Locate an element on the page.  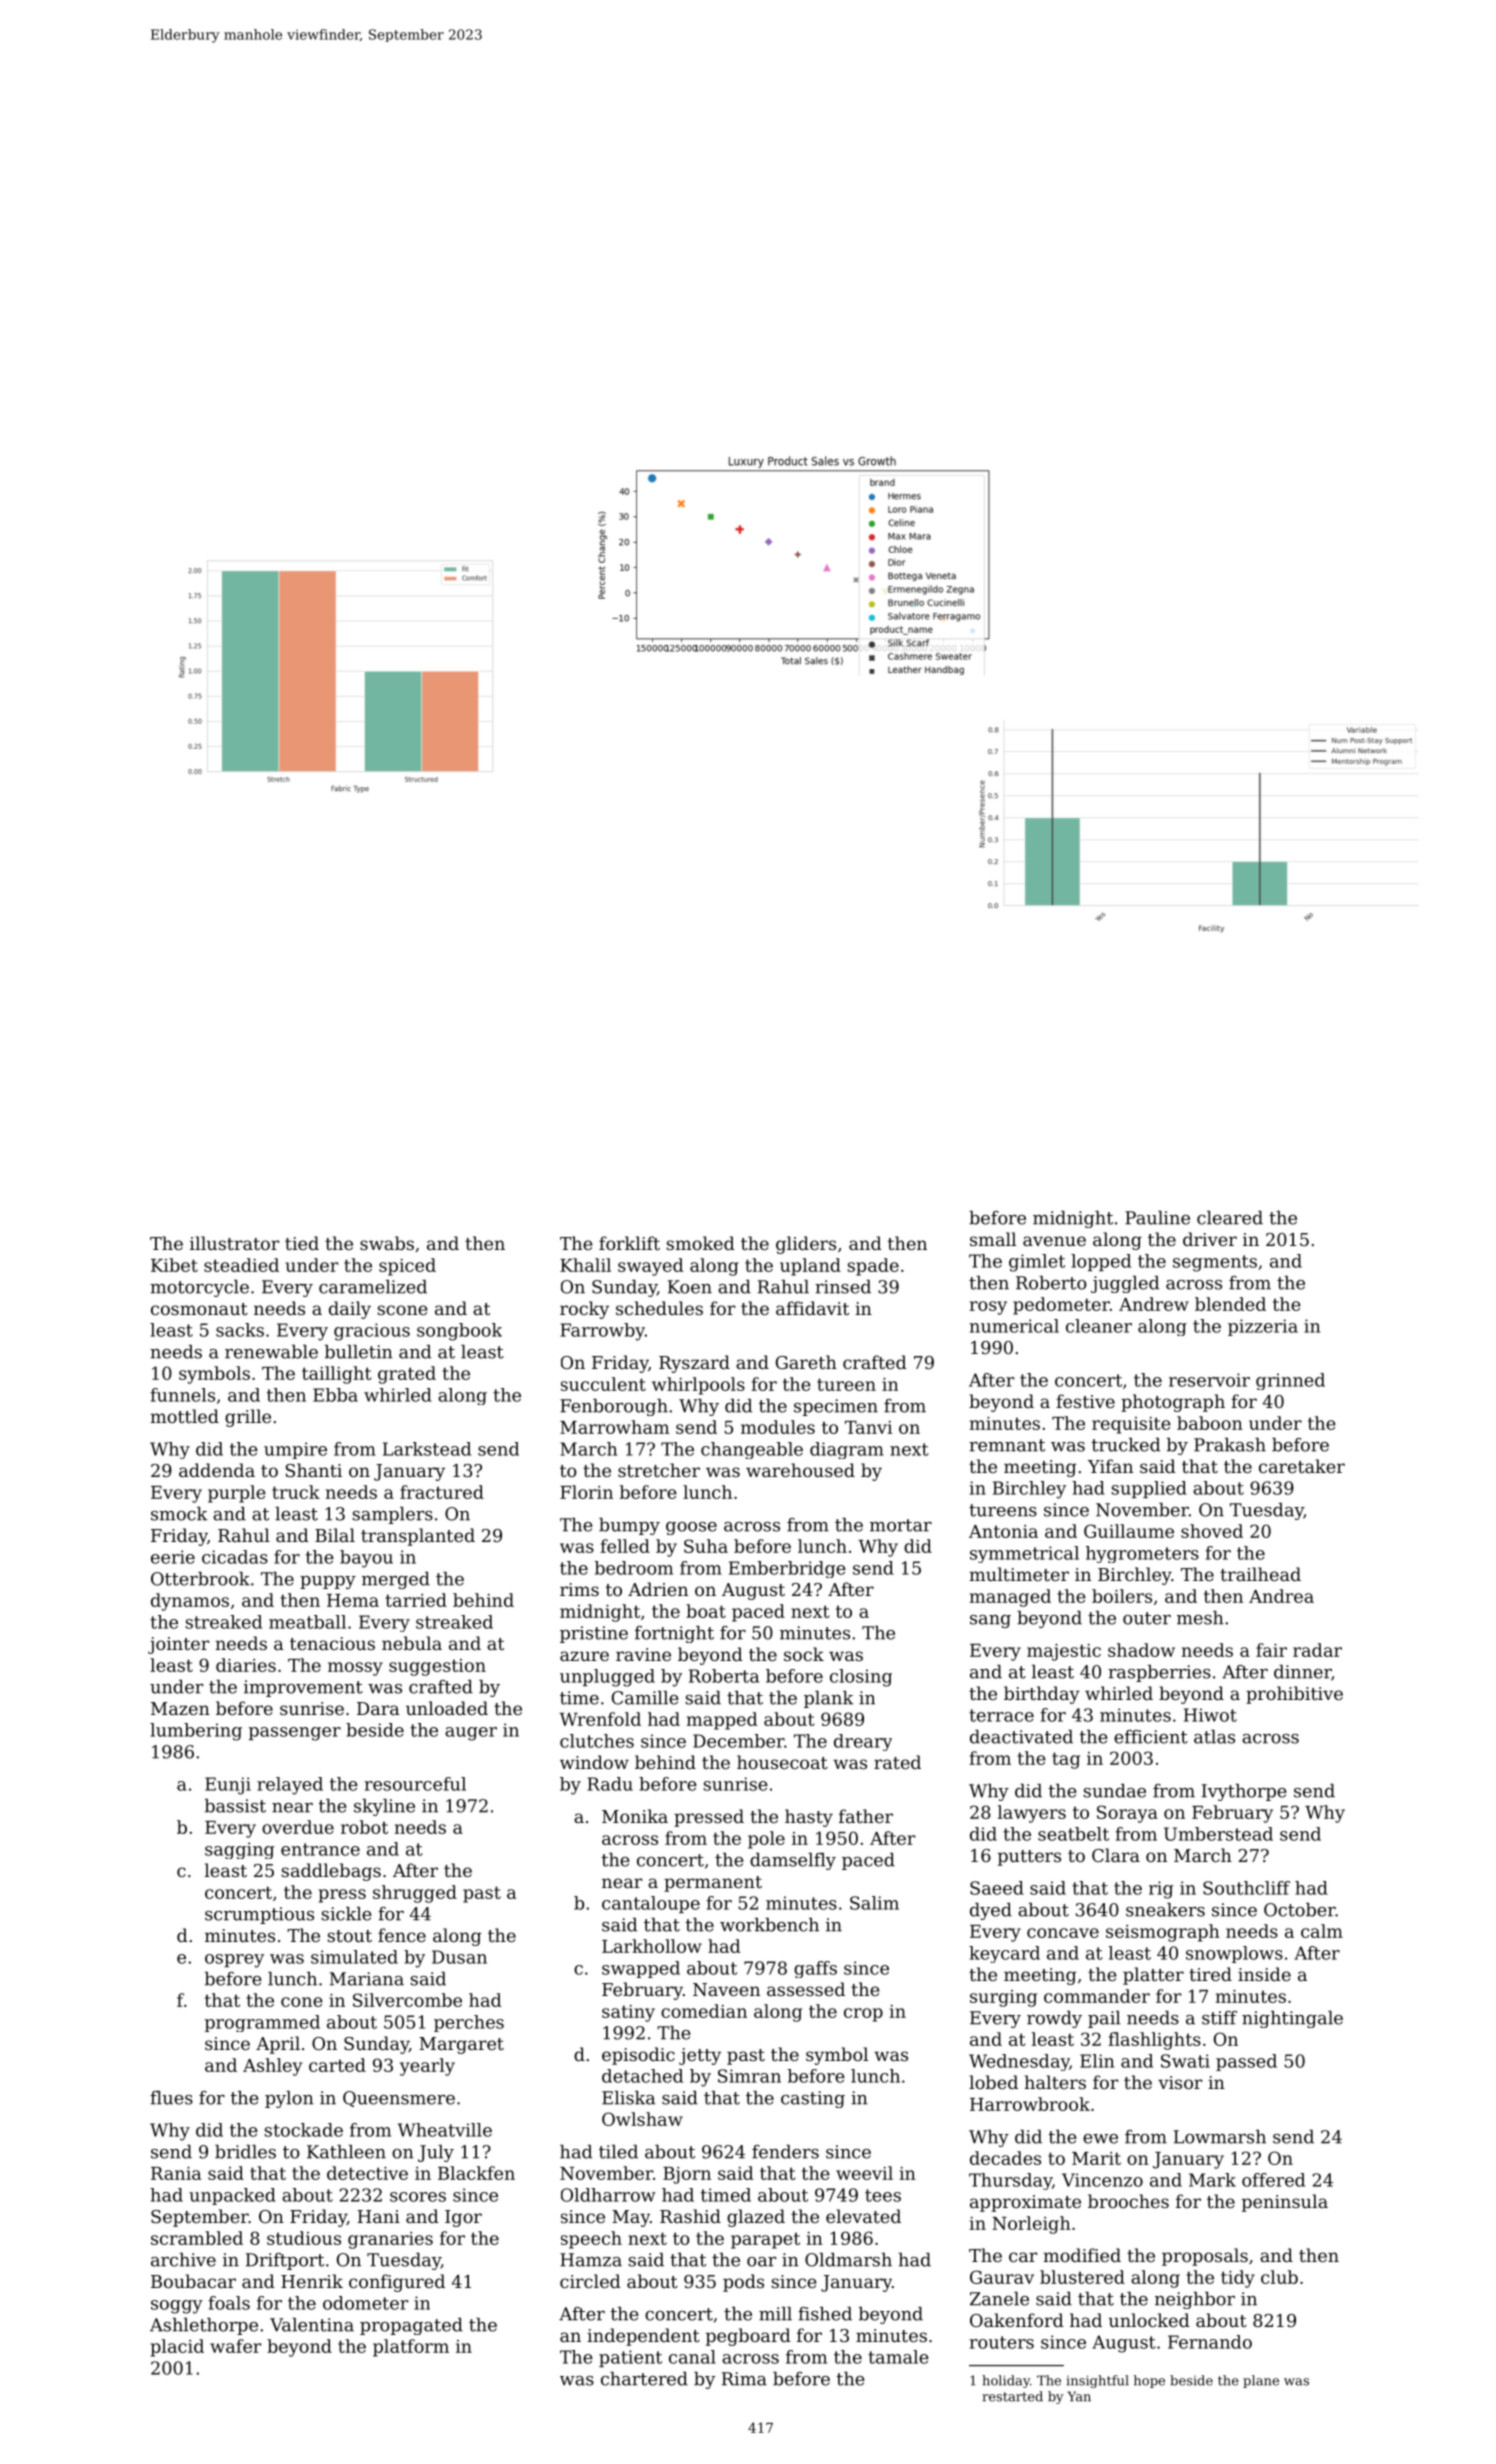
caretaker is located at coordinates (1302, 1466).
